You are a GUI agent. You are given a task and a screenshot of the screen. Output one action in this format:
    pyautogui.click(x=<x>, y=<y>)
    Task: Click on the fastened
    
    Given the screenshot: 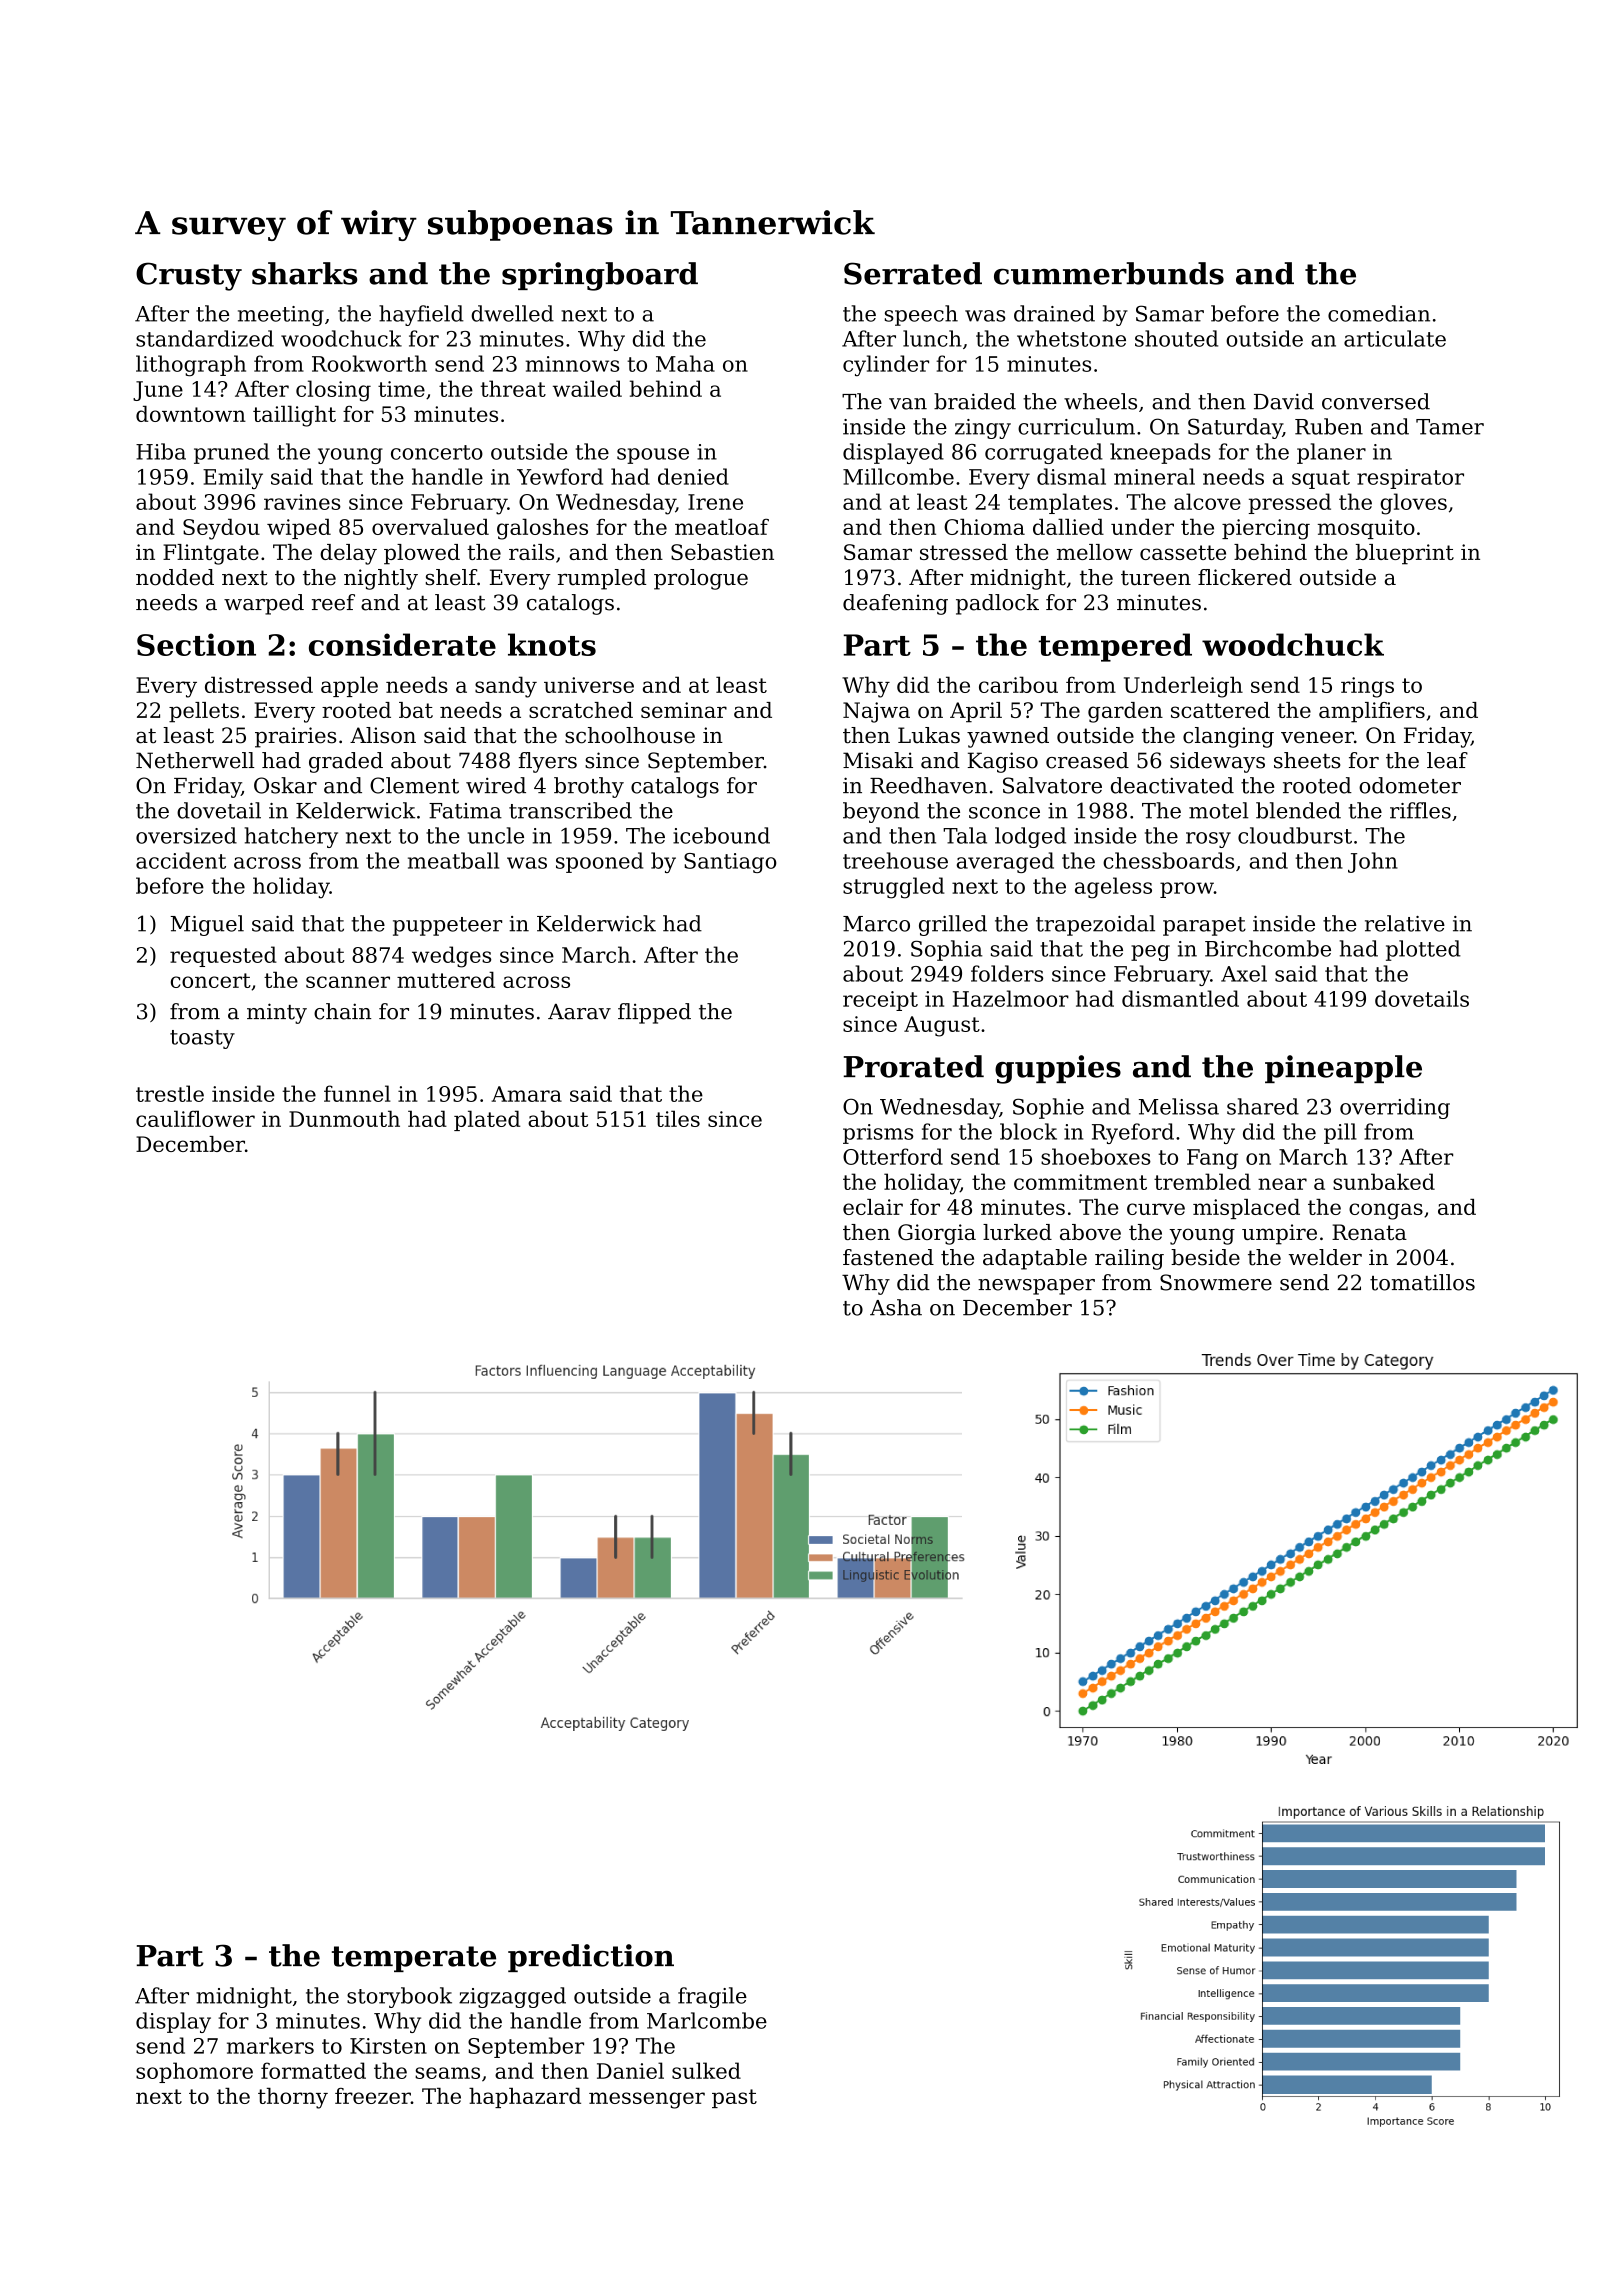 What is the action you would take?
    pyautogui.click(x=888, y=1257)
